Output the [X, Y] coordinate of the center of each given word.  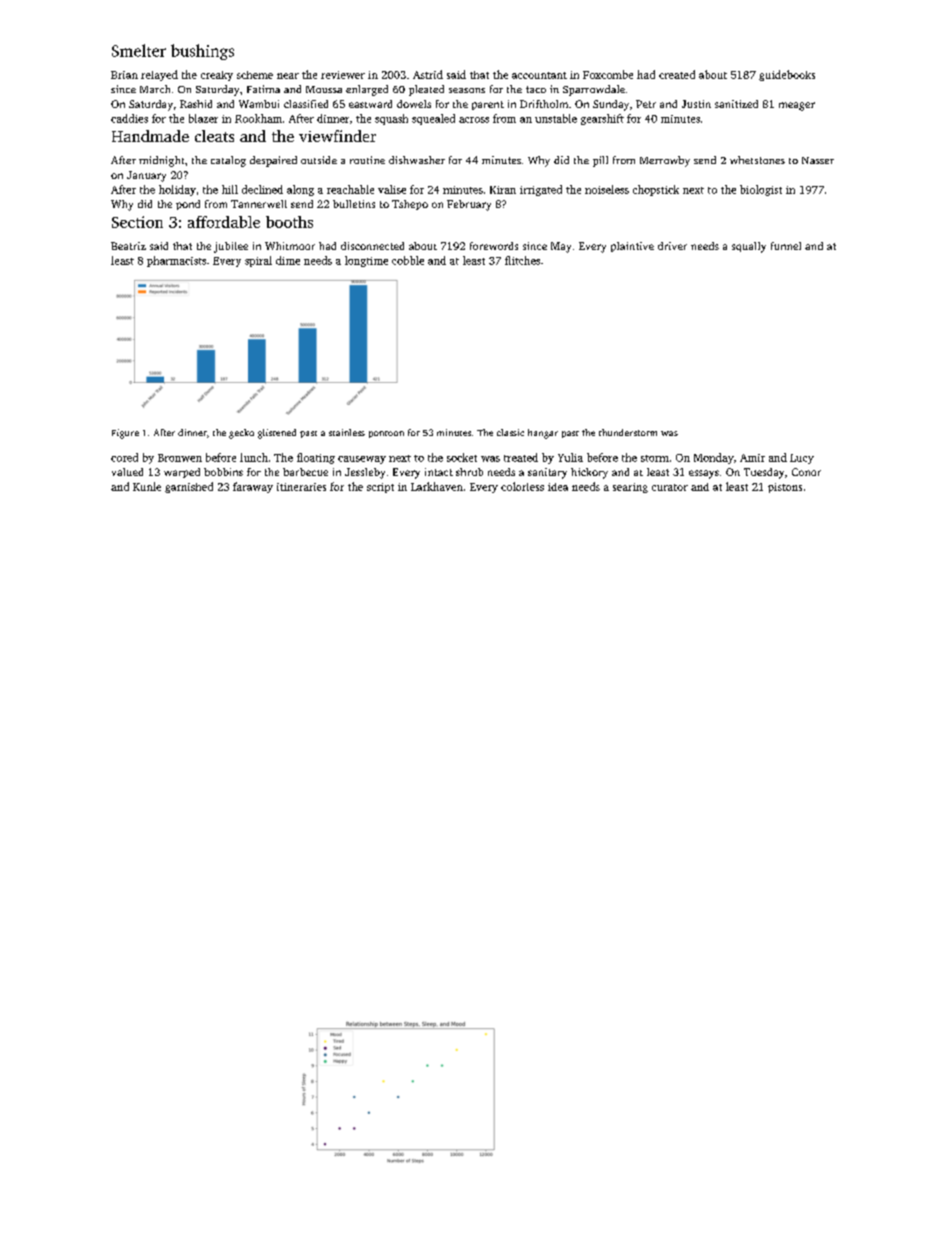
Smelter [139, 50]
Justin [696, 104]
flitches [522, 260]
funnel [786, 246]
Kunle [147, 486]
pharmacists [176, 261]
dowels [414, 104]
